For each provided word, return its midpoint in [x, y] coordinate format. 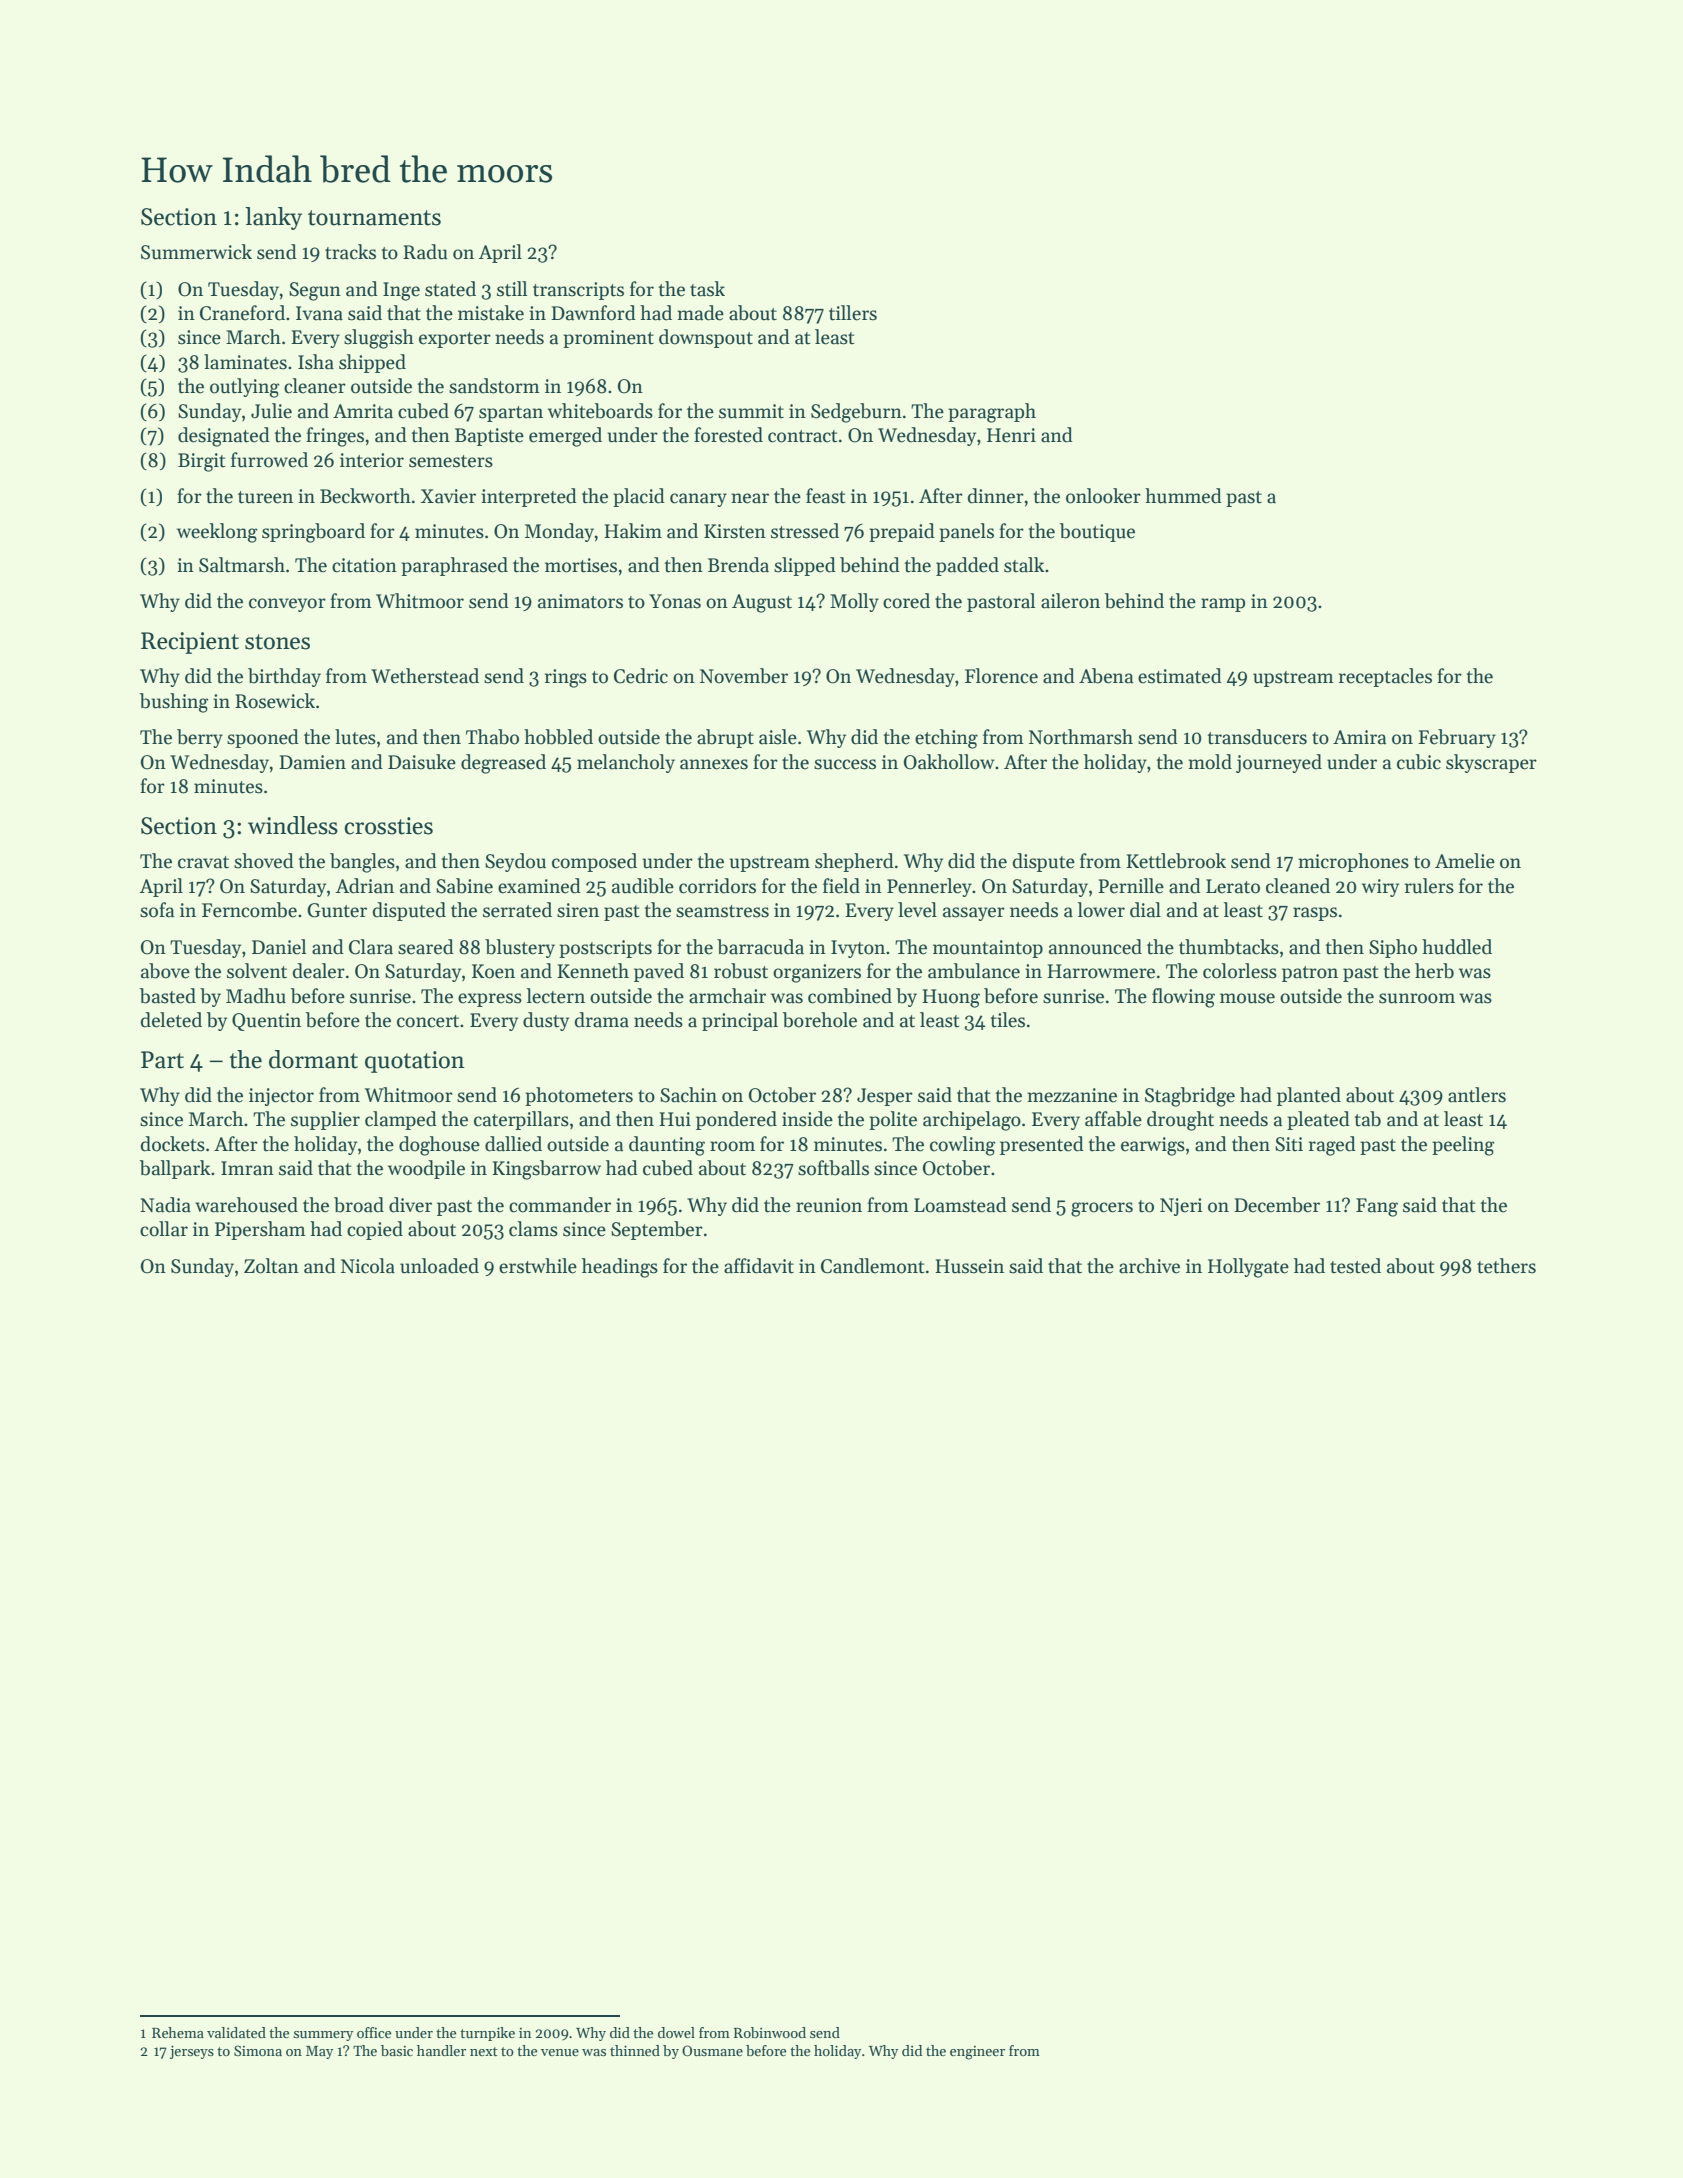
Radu [425, 252]
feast [826, 496]
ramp [1223, 605]
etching [946, 739]
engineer [977, 2053]
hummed [1183, 496]
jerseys [192, 2052]
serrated [517, 910]
